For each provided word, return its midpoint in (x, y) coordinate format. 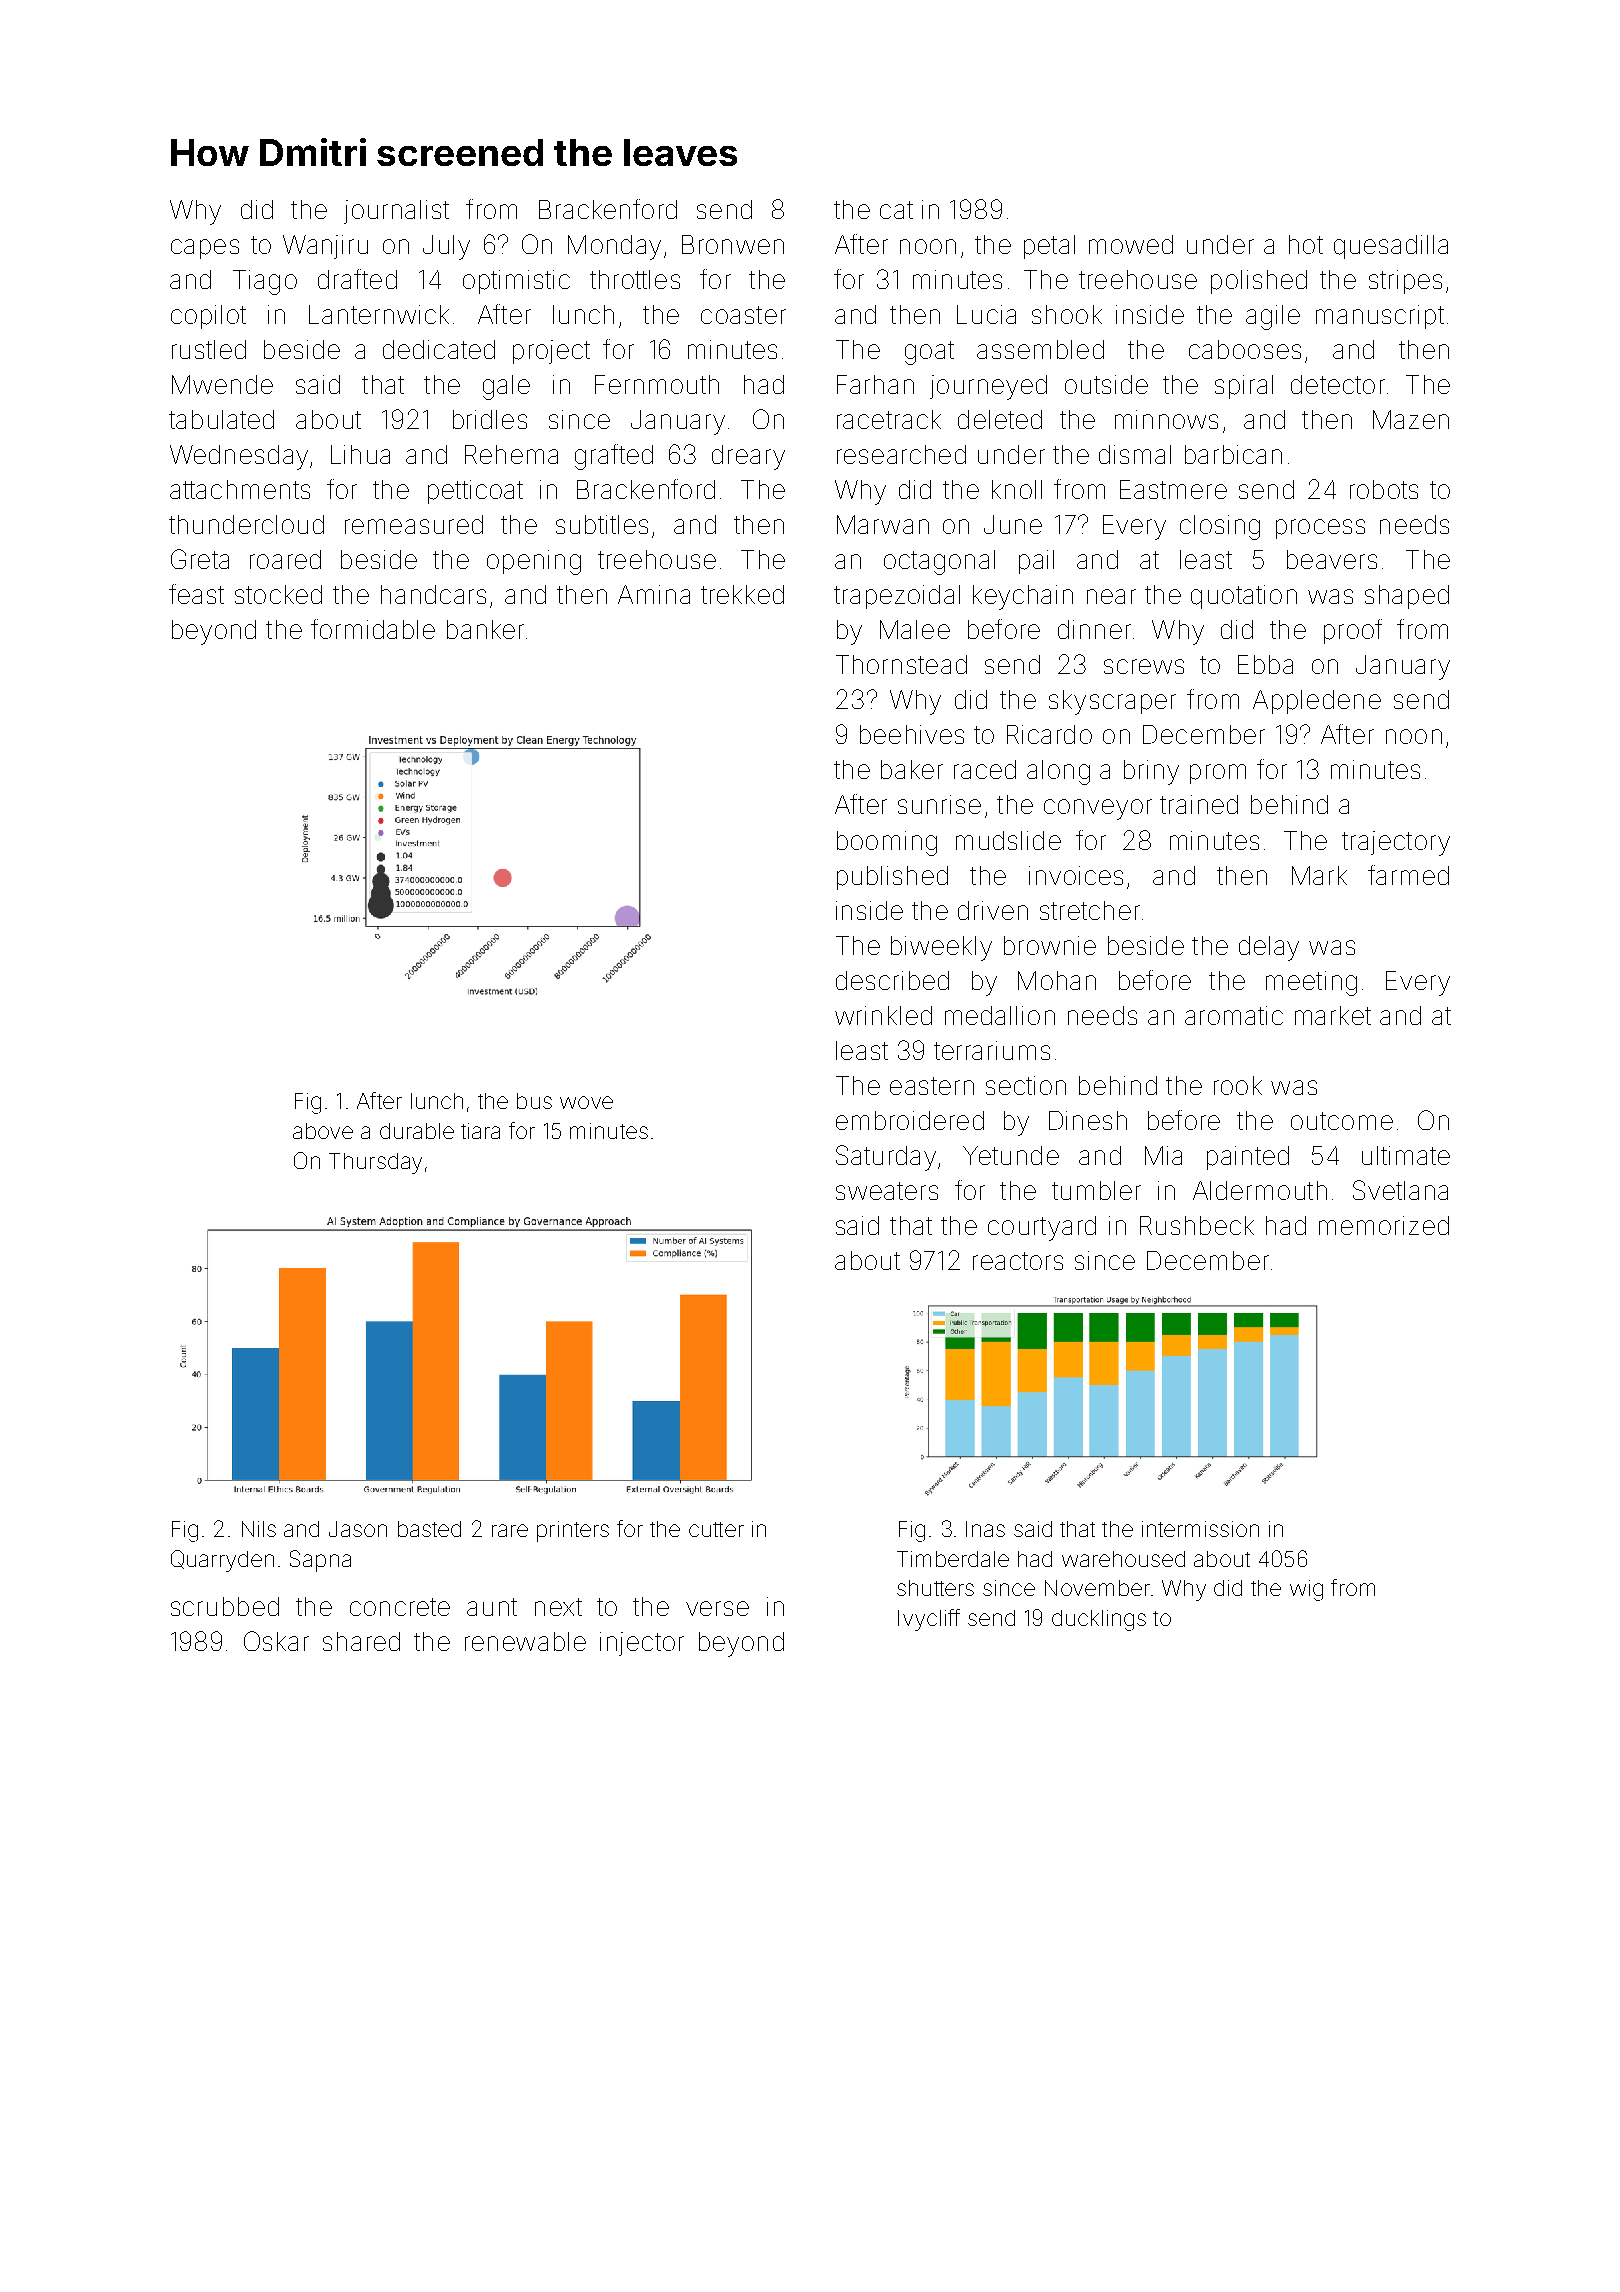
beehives (912, 734)
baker (912, 769)
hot (1306, 244)
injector (642, 1644)
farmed (1408, 875)
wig (1306, 1590)
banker (485, 629)
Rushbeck (1197, 1225)
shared (361, 1641)
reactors (1018, 1261)
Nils (259, 1529)
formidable (373, 629)
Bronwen (733, 244)
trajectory (1396, 843)
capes (205, 249)
